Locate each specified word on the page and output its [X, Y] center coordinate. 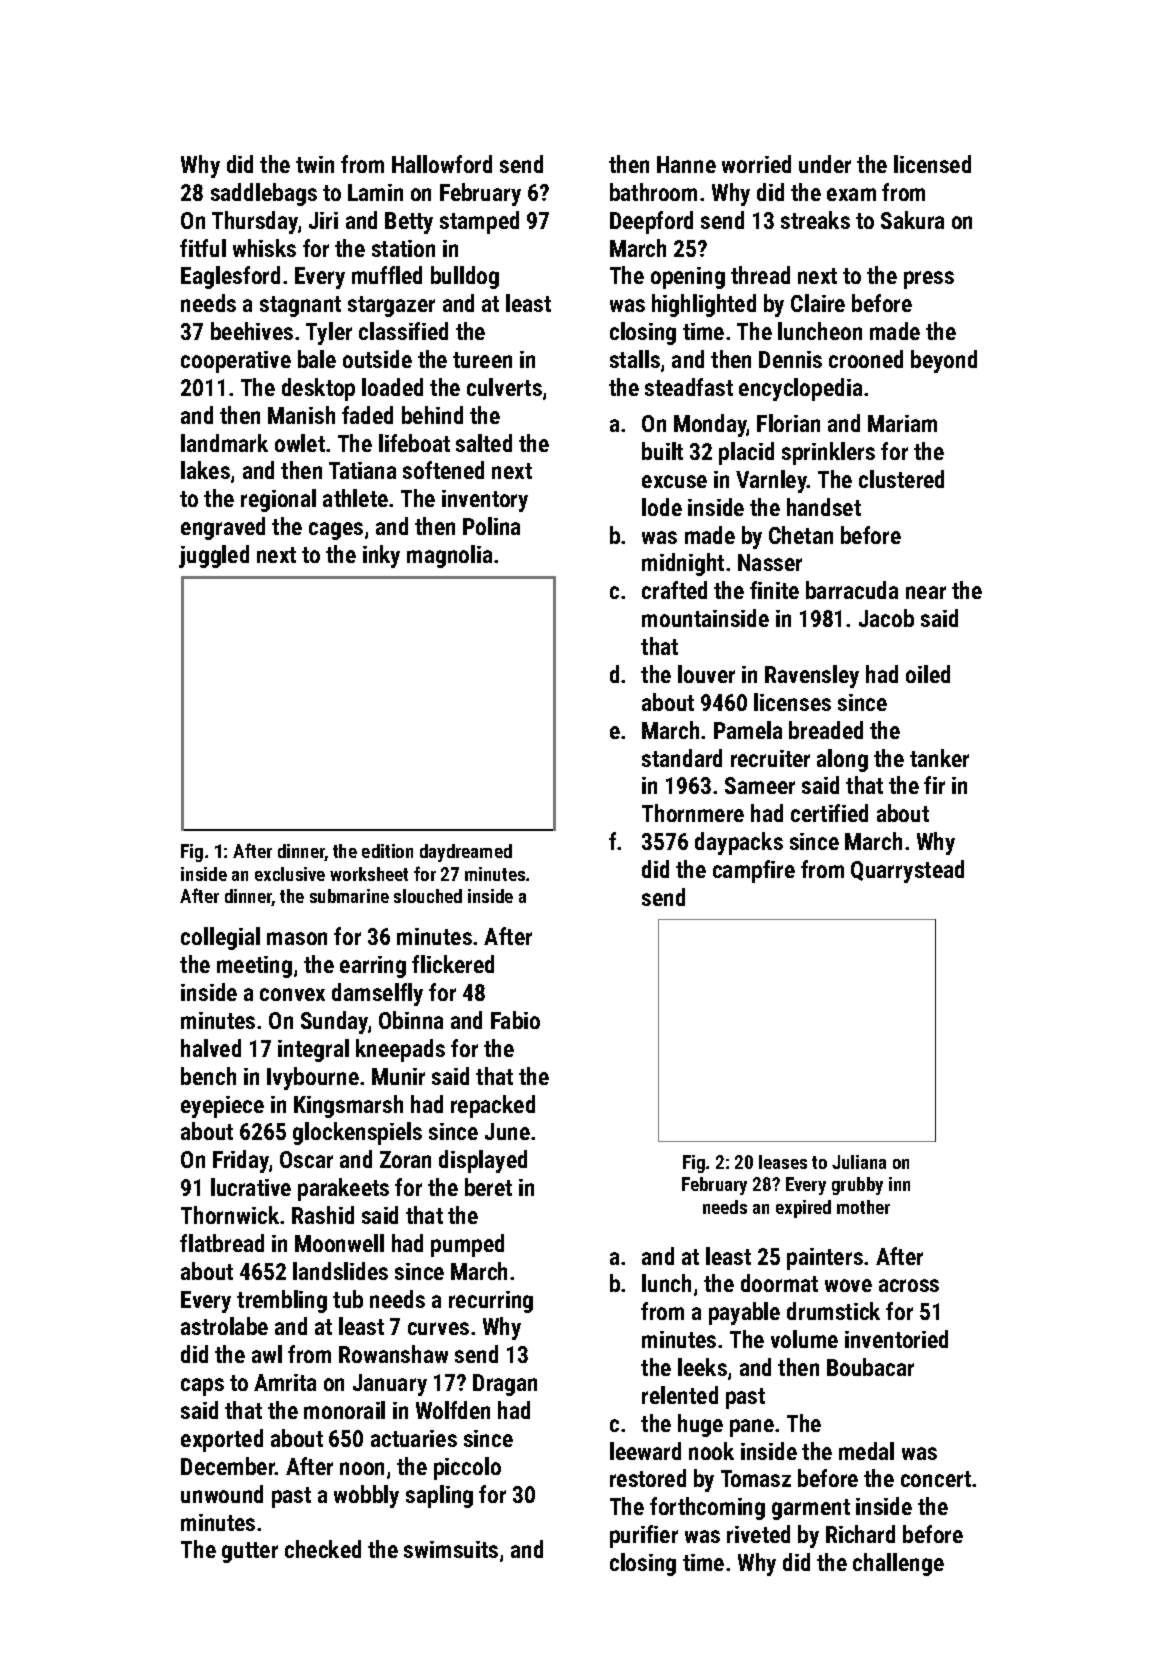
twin [315, 164]
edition [387, 851]
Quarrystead [907, 871]
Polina [491, 526]
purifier [644, 1536]
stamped [479, 222]
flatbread [222, 1243]
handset [824, 507]
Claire [818, 303]
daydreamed [466, 853]
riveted [758, 1534]
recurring [491, 1302]
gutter [250, 1552]
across [909, 1285]
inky [381, 556]
